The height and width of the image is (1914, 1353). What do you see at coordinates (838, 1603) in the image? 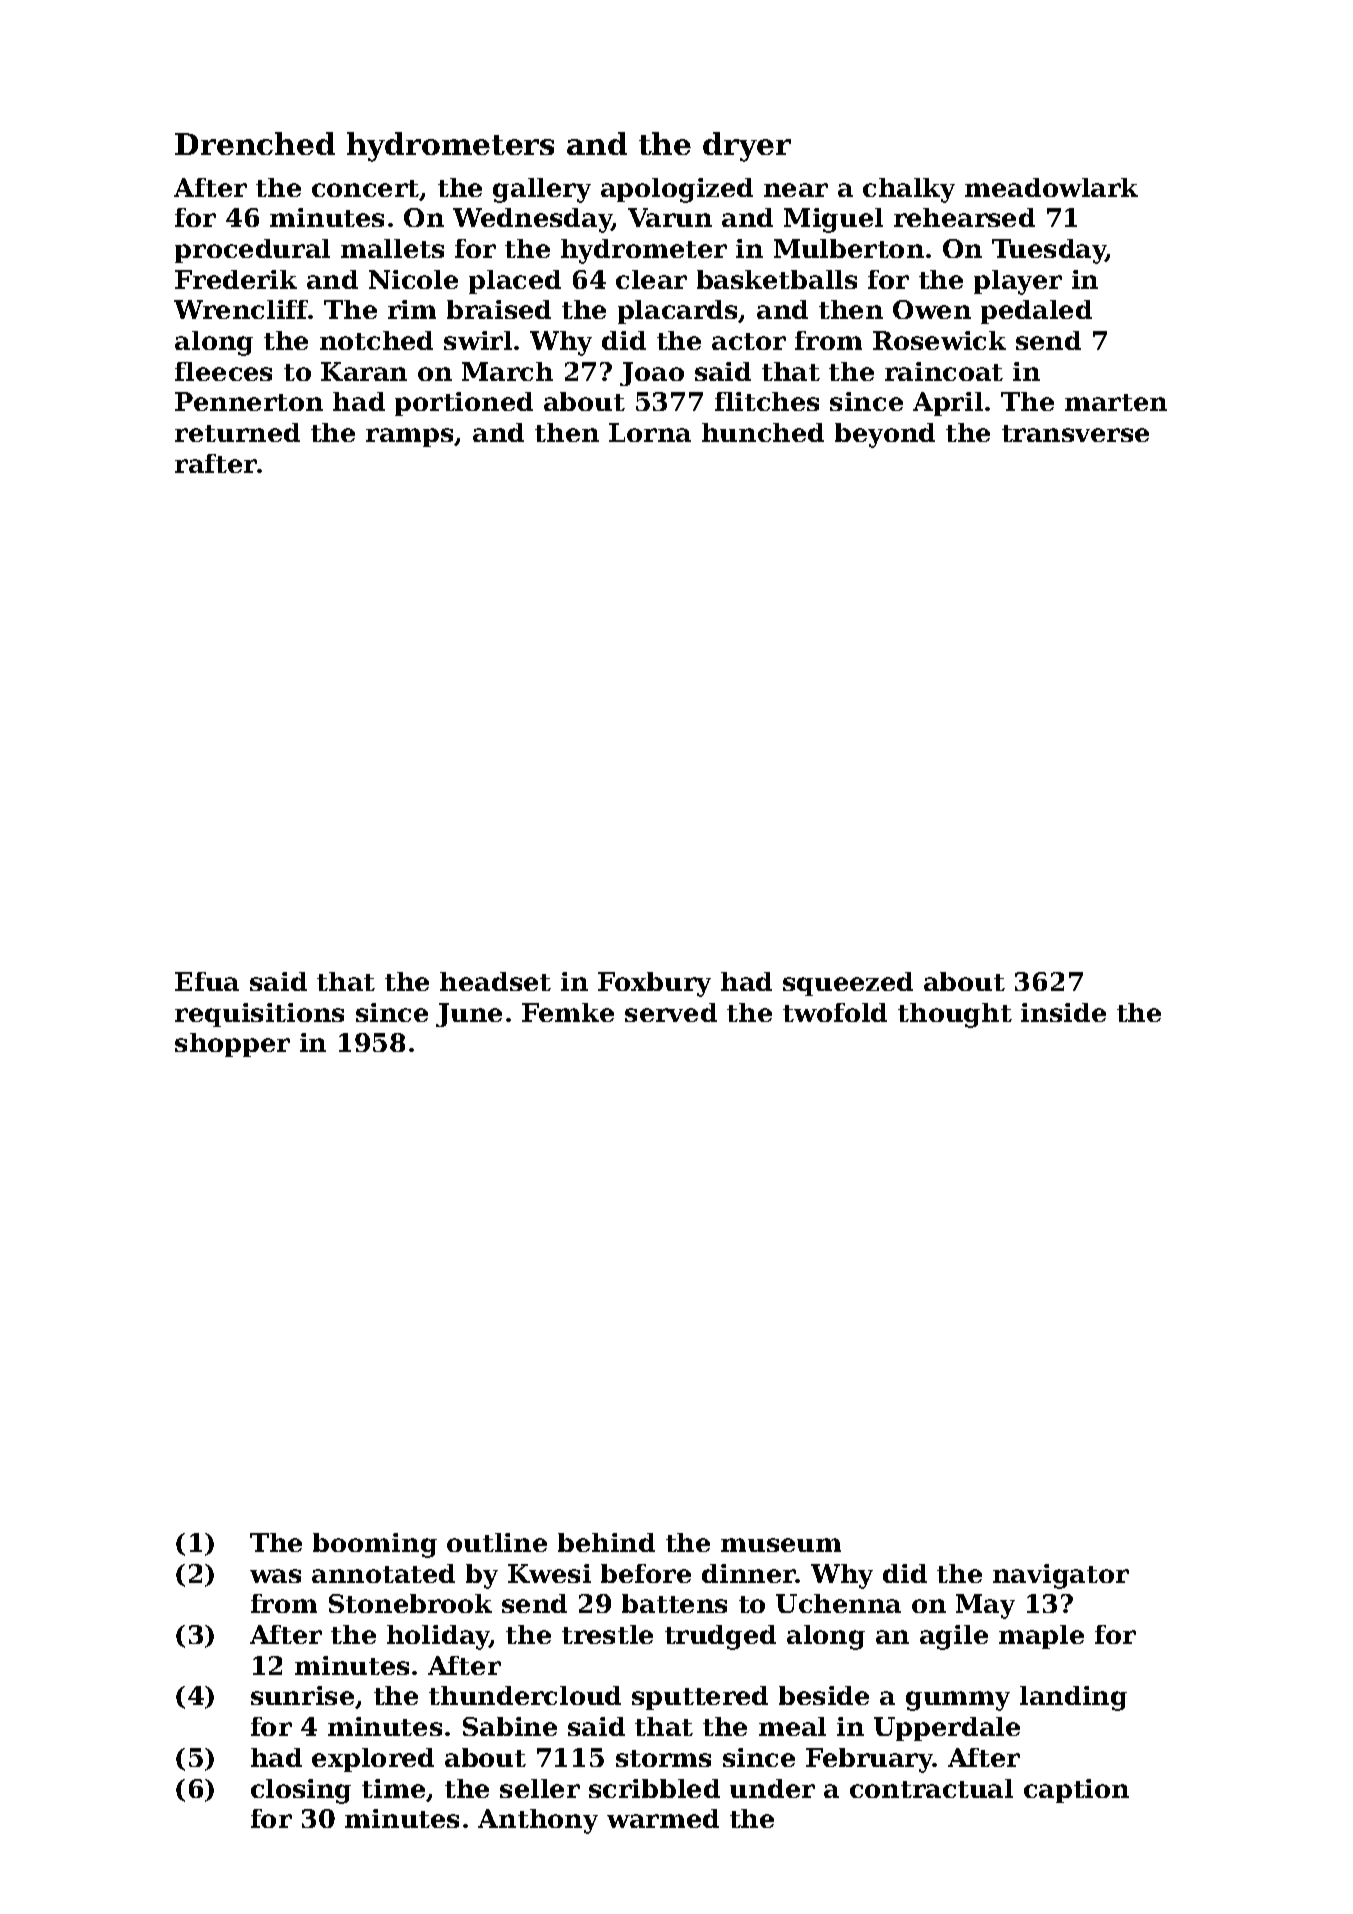
I see `Uchenna` at bounding box center [838, 1603].
